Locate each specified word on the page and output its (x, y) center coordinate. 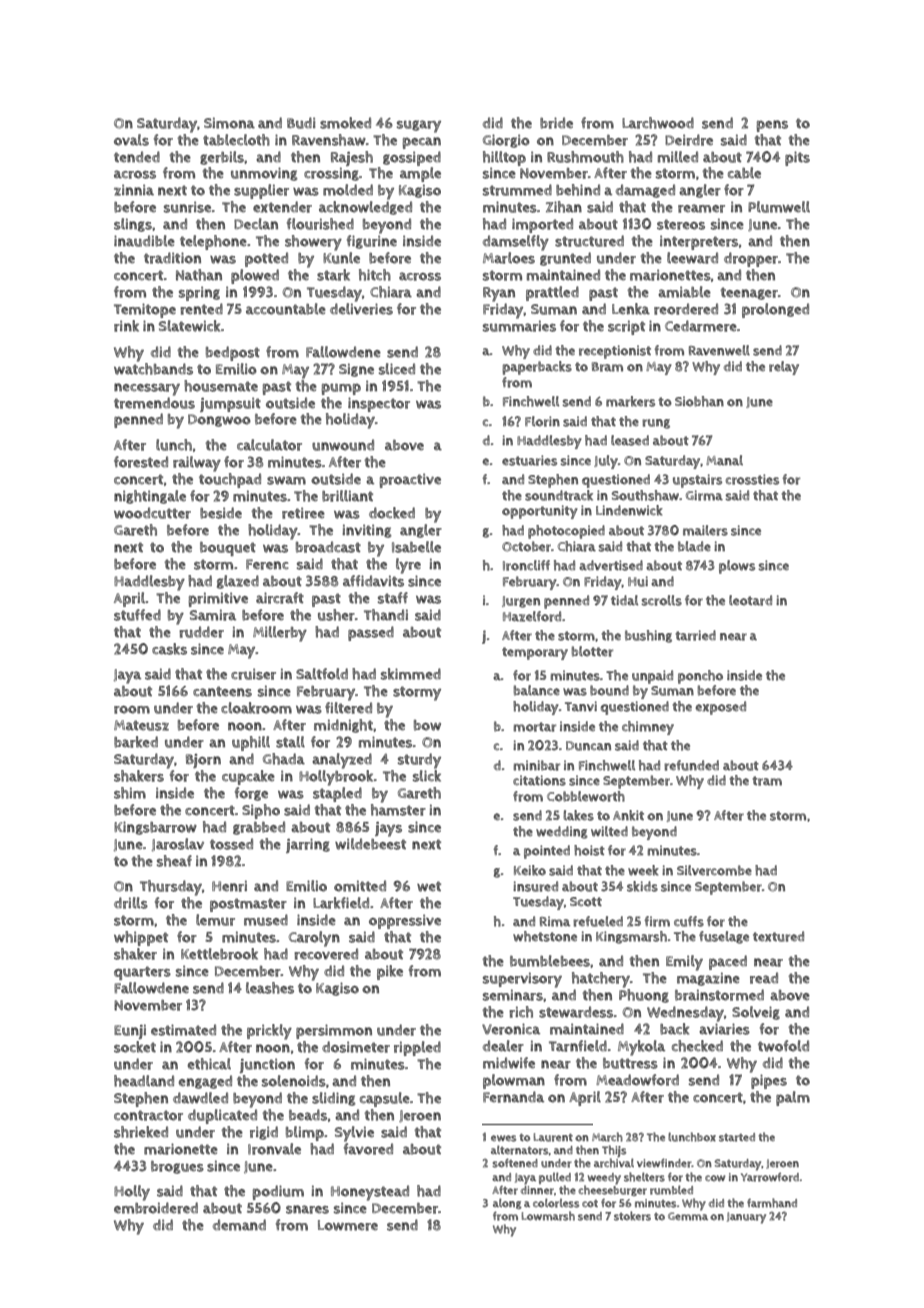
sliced (397, 369)
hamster (398, 810)
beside (221, 513)
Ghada (284, 759)
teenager (749, 293)
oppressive (405, 921)
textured (778, 936)
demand (239, 1225)
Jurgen (521, 602)
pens (772, 126)
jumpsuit (230, 404)
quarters (142, 973)
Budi (301, 123)
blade (694, 546)
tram (767, 781)
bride (556, 123)
